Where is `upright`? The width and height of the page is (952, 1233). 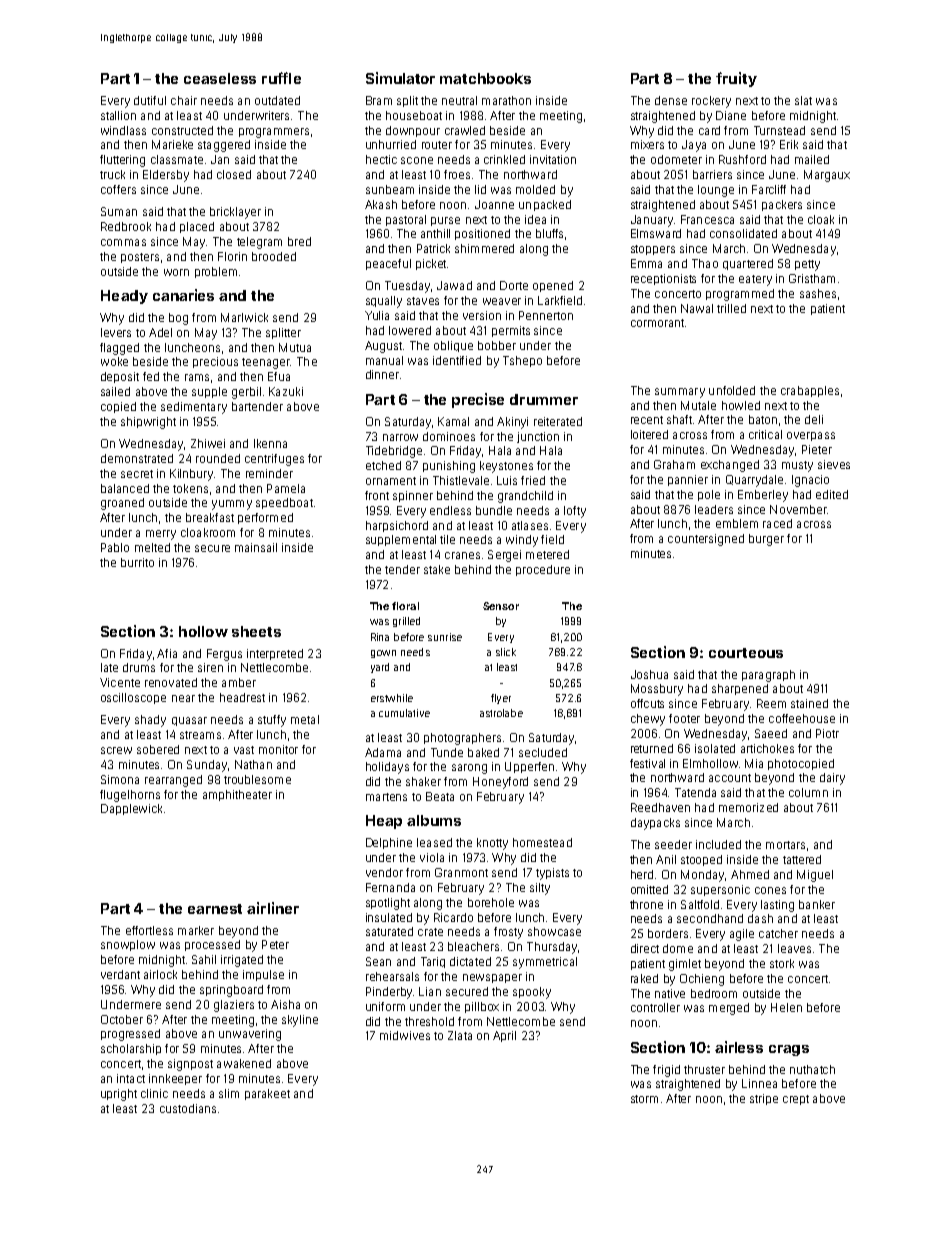 upright is located at coordinates (119, 1095).
